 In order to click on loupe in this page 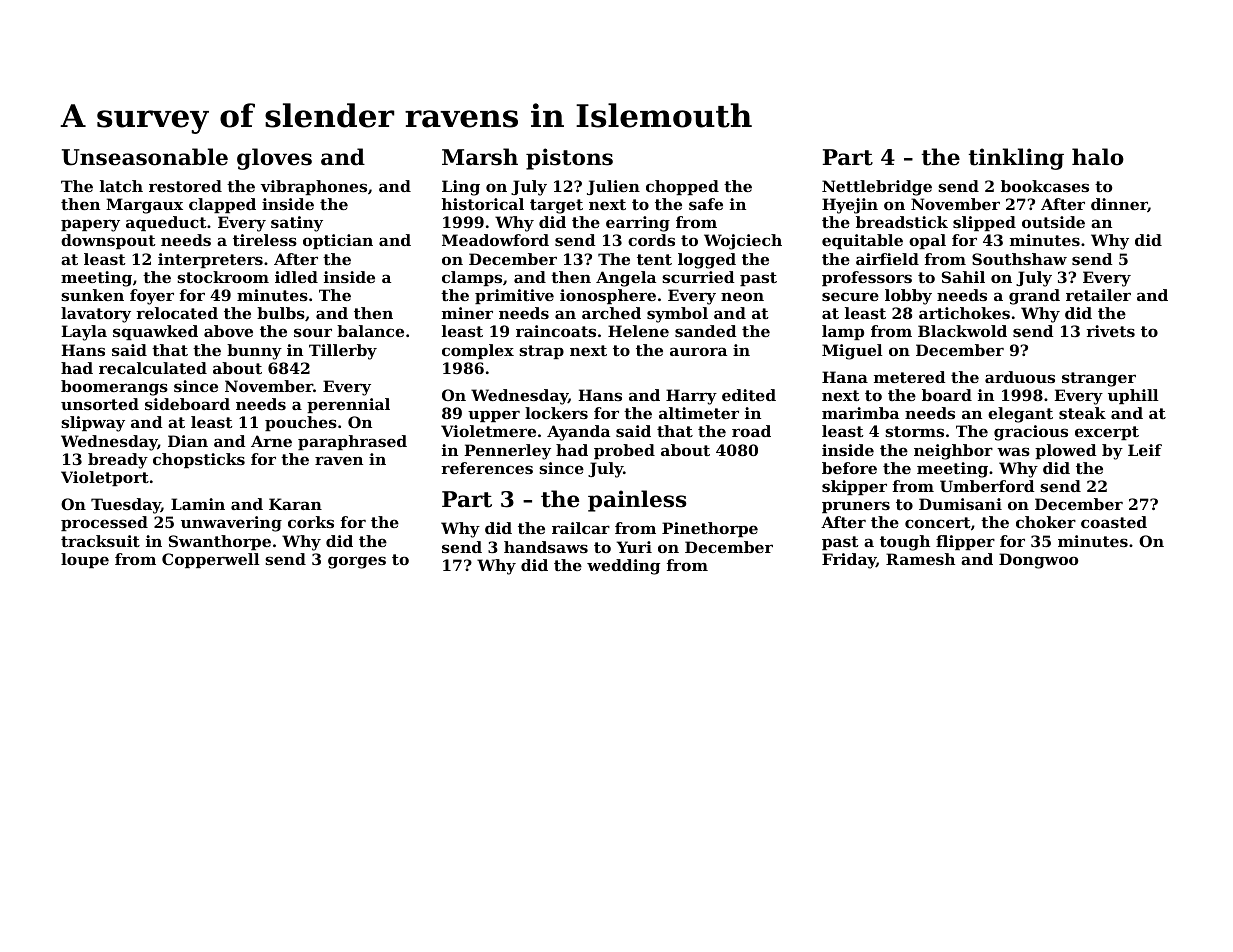, I will do `click(85, 560)`.
